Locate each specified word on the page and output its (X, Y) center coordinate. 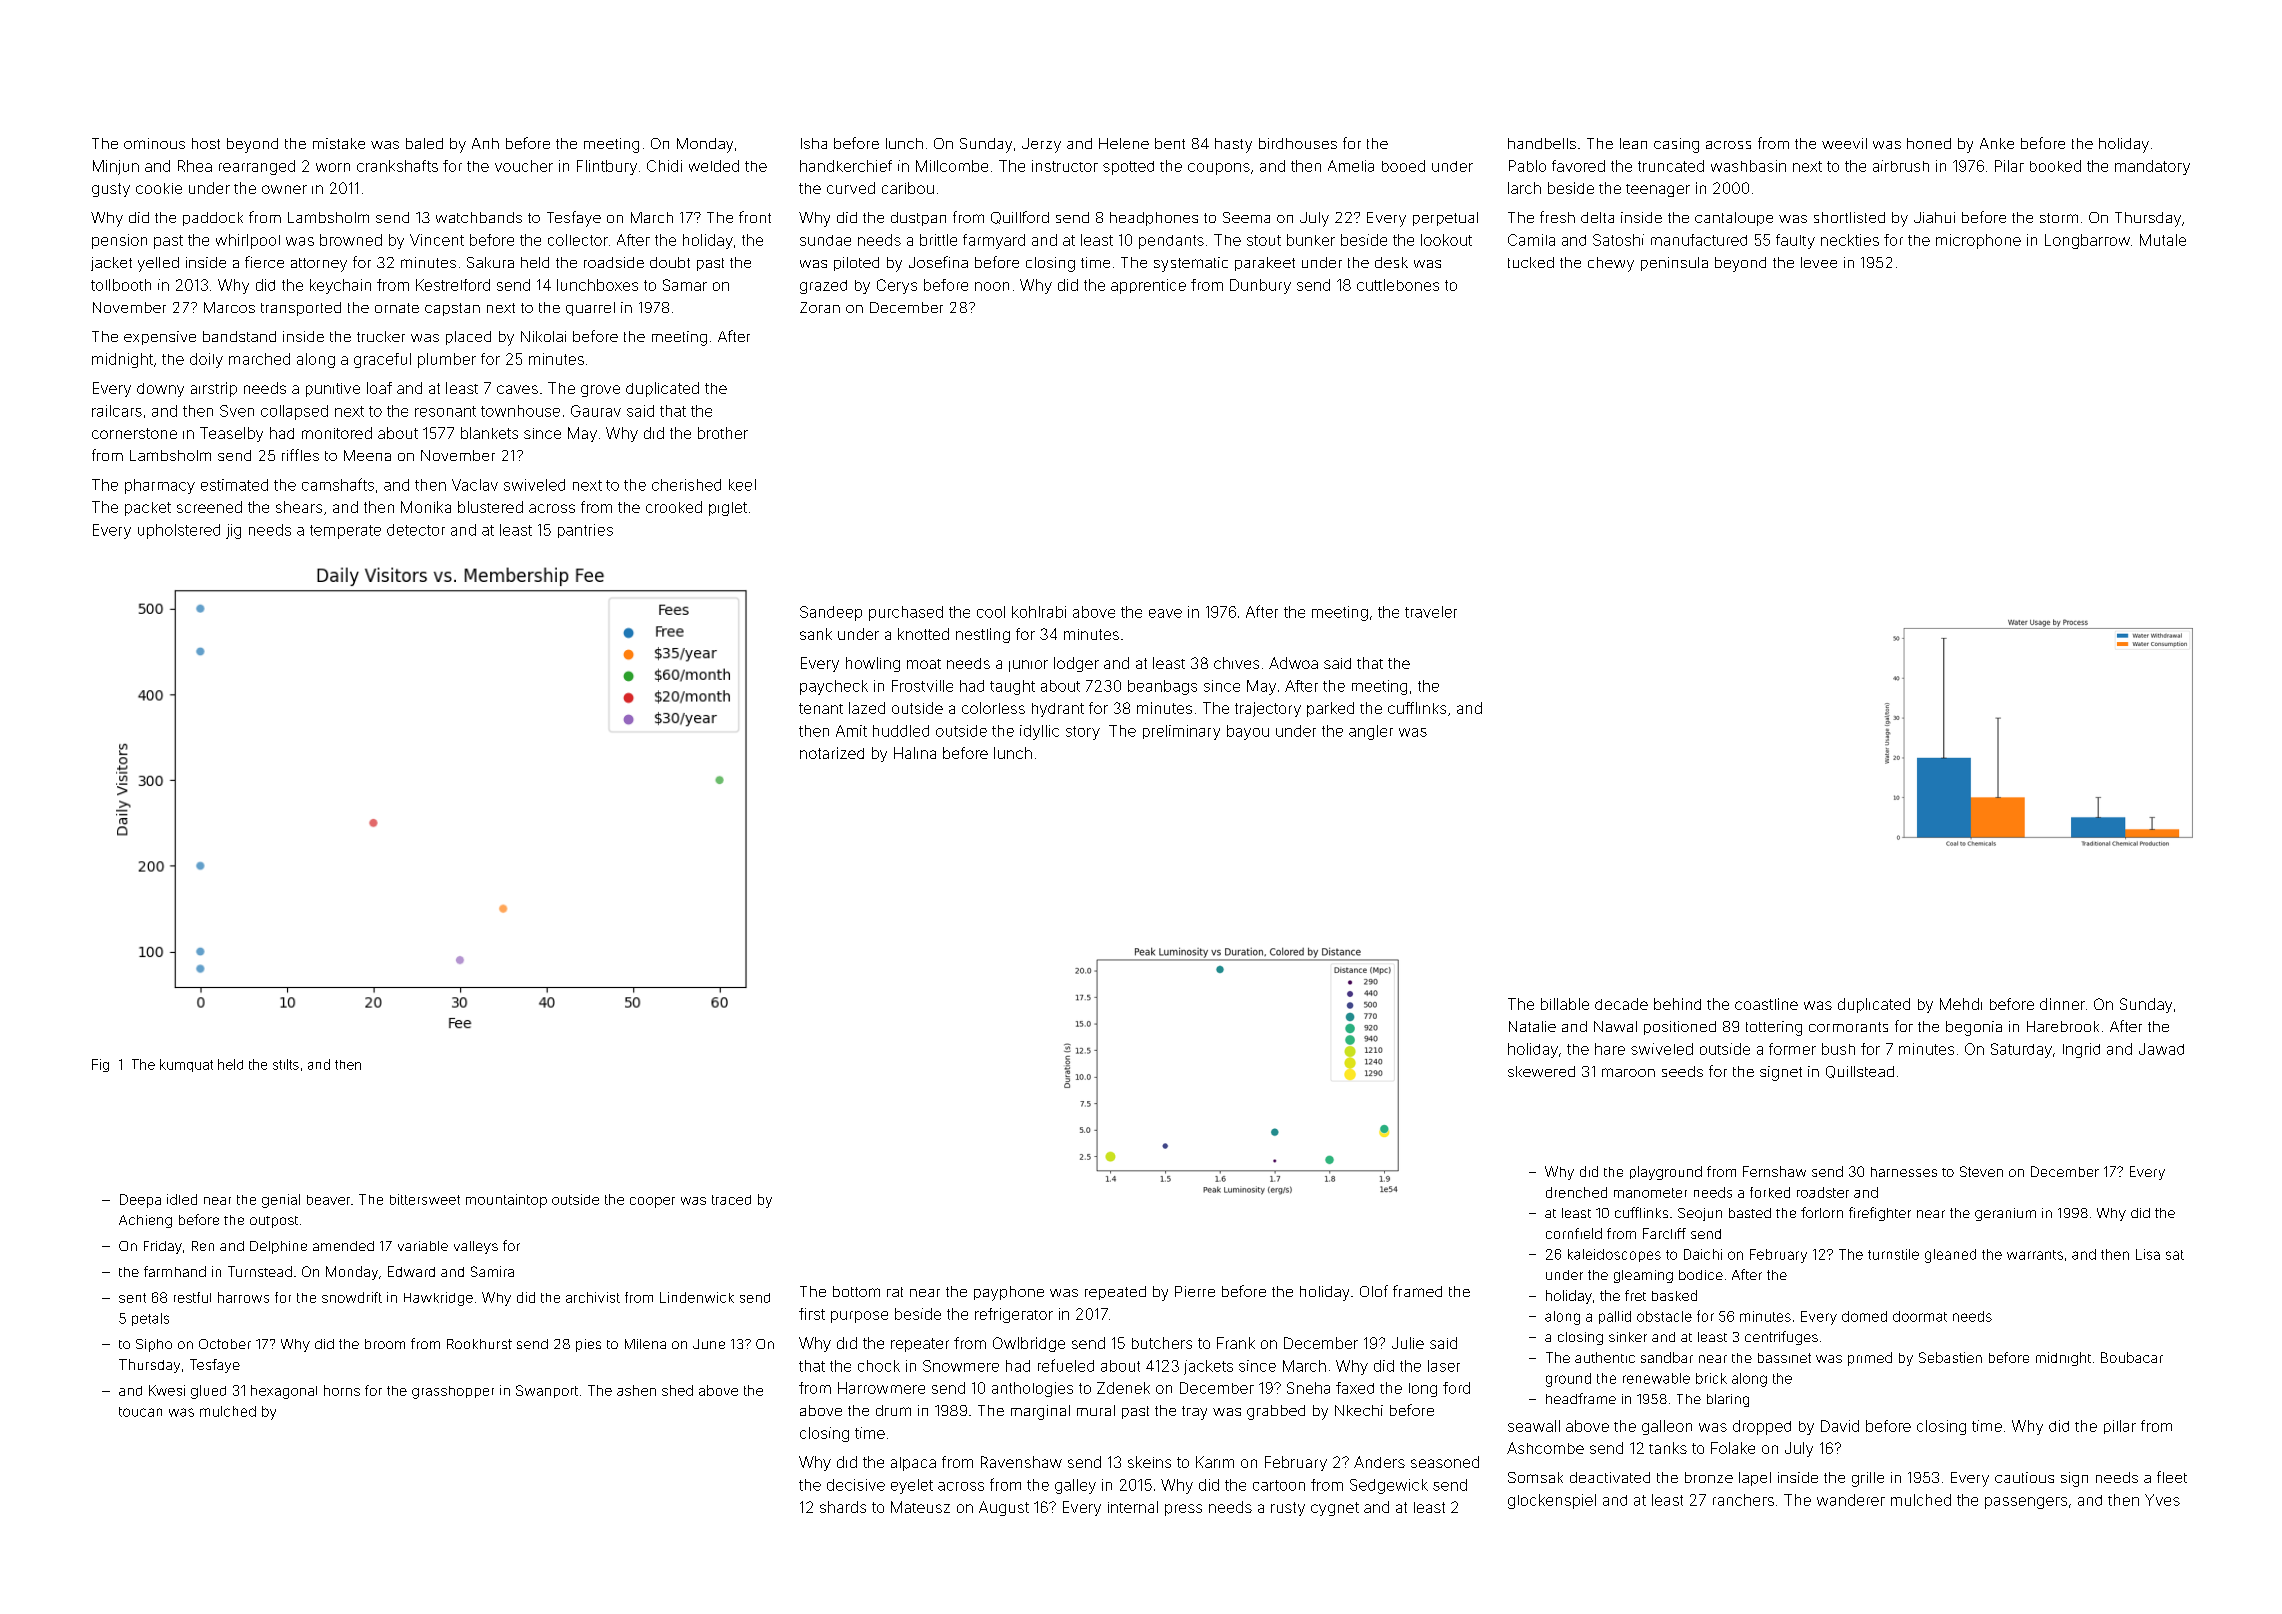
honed (1929, 143)
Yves (2162, 1500)
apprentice (1148, 286)
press (1183, 1510)
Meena (367, 455)
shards (843, 1507)
